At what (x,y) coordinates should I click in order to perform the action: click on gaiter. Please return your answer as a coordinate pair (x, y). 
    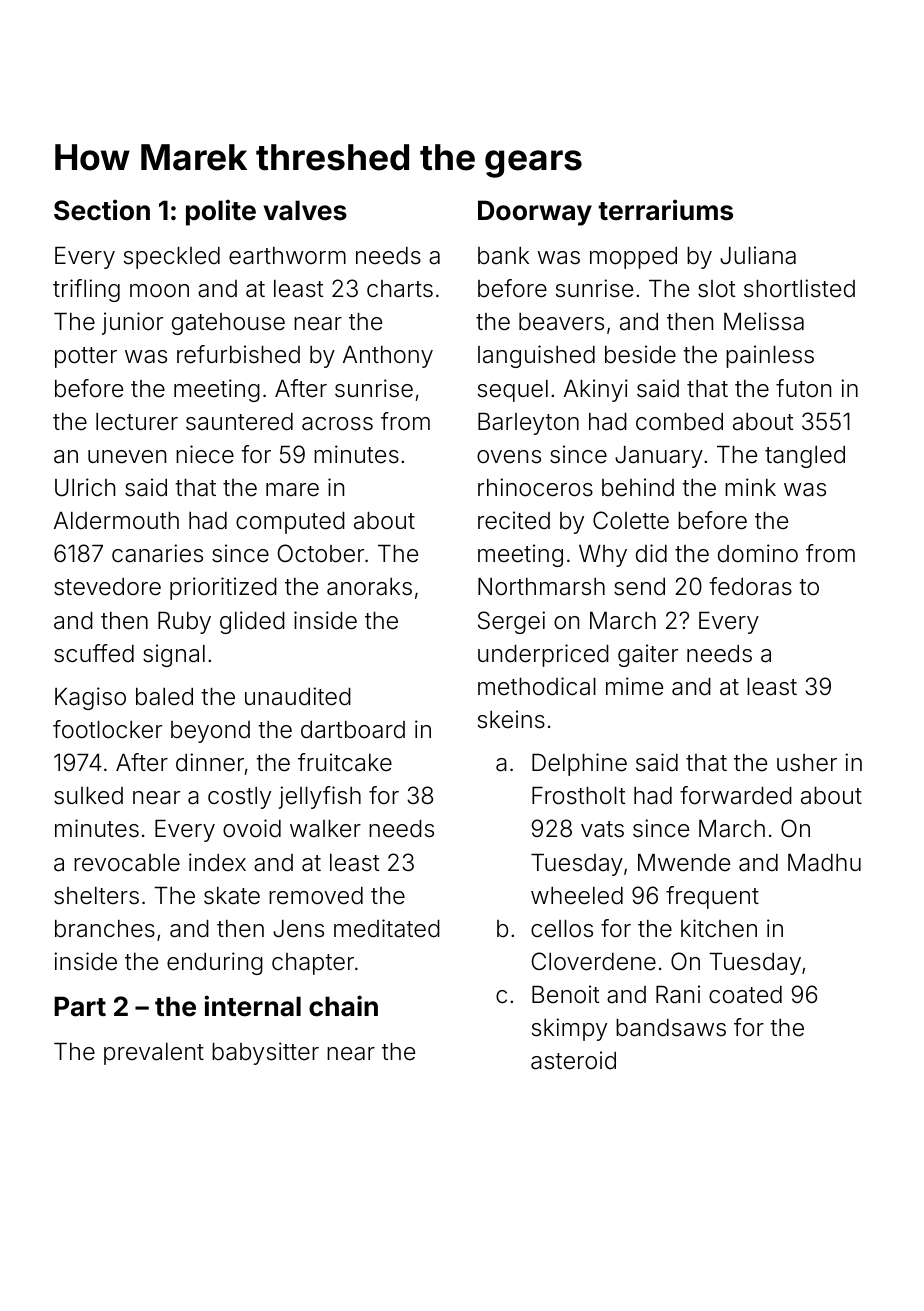
    Looking at the image, I should click on (648, 655).
